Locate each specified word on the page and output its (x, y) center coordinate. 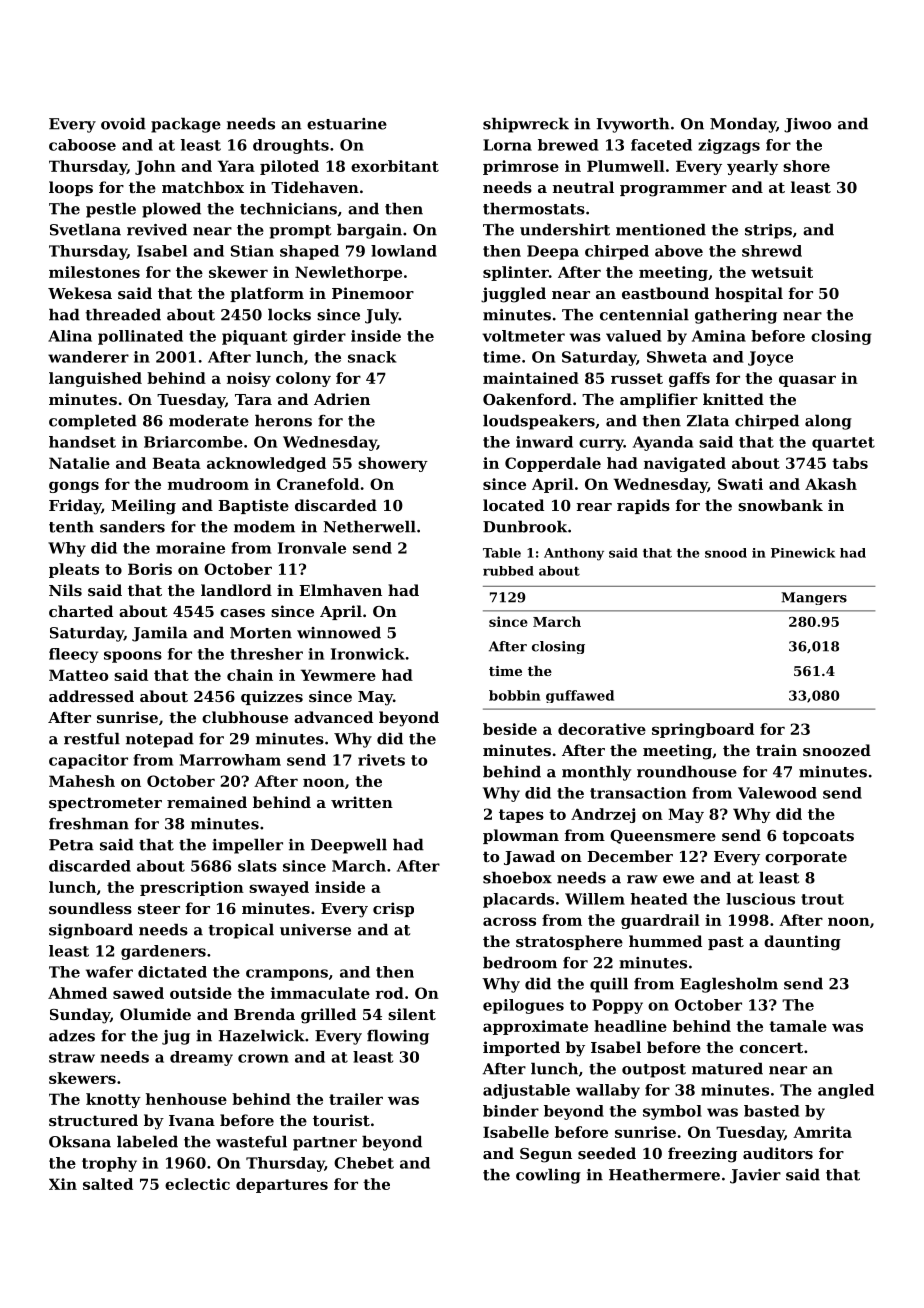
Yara (236, 166)
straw (72, 1057)
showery (393, 464)
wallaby (608, 1091)
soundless (90, 908)
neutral (583, 187)
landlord (236, 590)
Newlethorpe (348, 273)
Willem (595, 899)
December (630, 856)
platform (267, 294)
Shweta (677, 357)
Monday (743, 125)
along (828, 422)
